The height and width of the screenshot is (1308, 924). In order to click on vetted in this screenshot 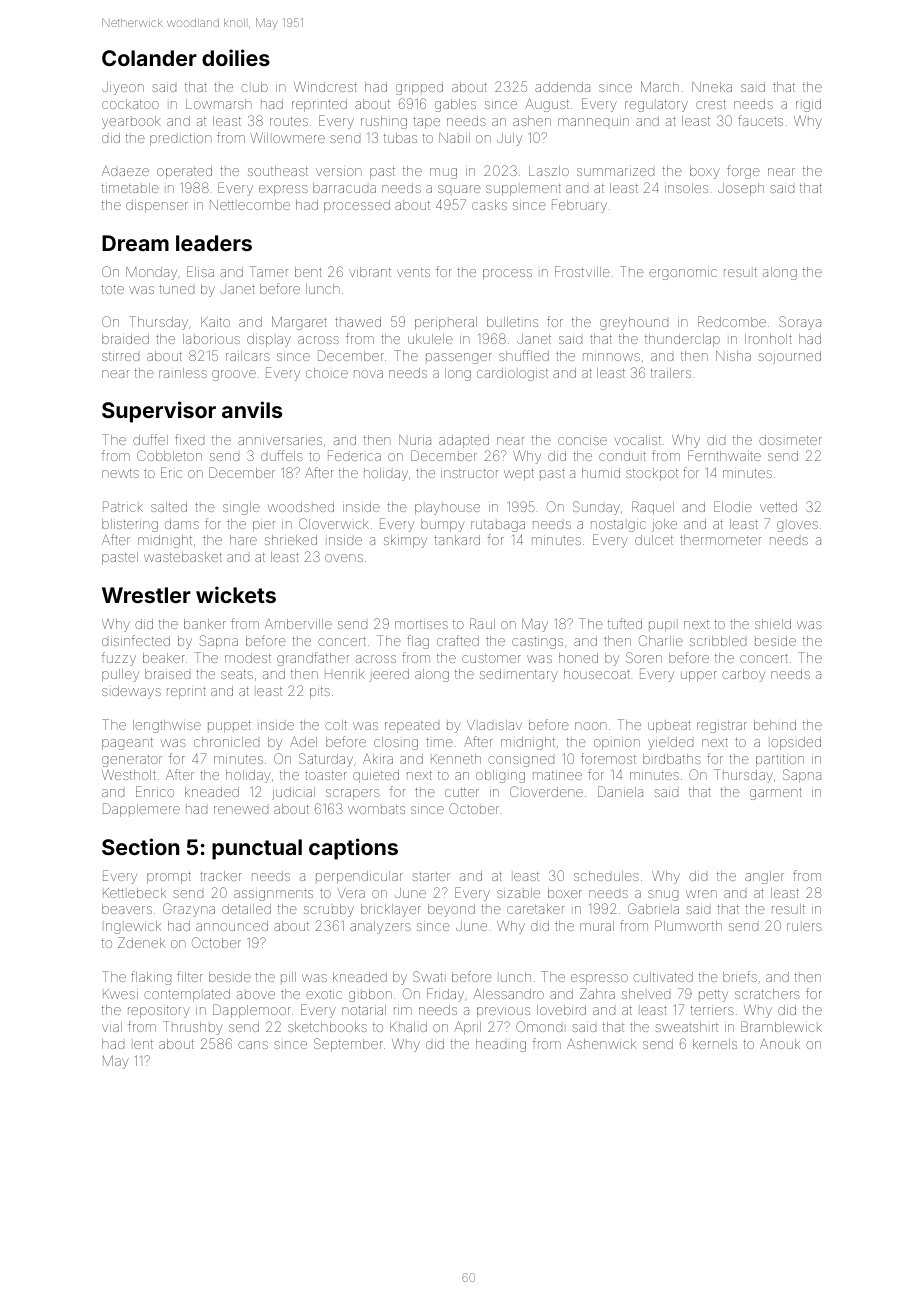, I will do `click(778, 507)`.
